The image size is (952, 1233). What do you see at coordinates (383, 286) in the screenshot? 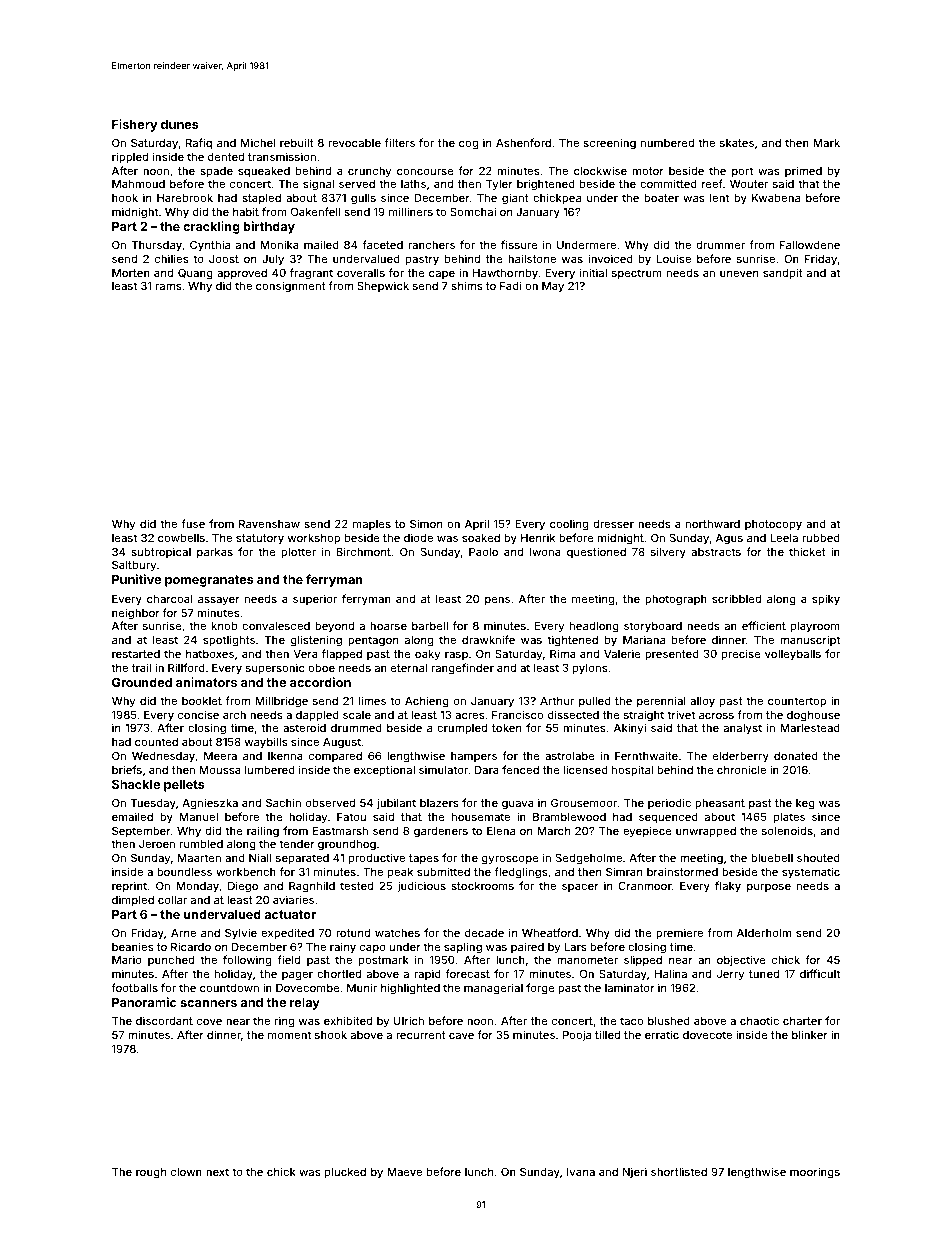
I see `Shepwick` at bounding box center [383, 286].
